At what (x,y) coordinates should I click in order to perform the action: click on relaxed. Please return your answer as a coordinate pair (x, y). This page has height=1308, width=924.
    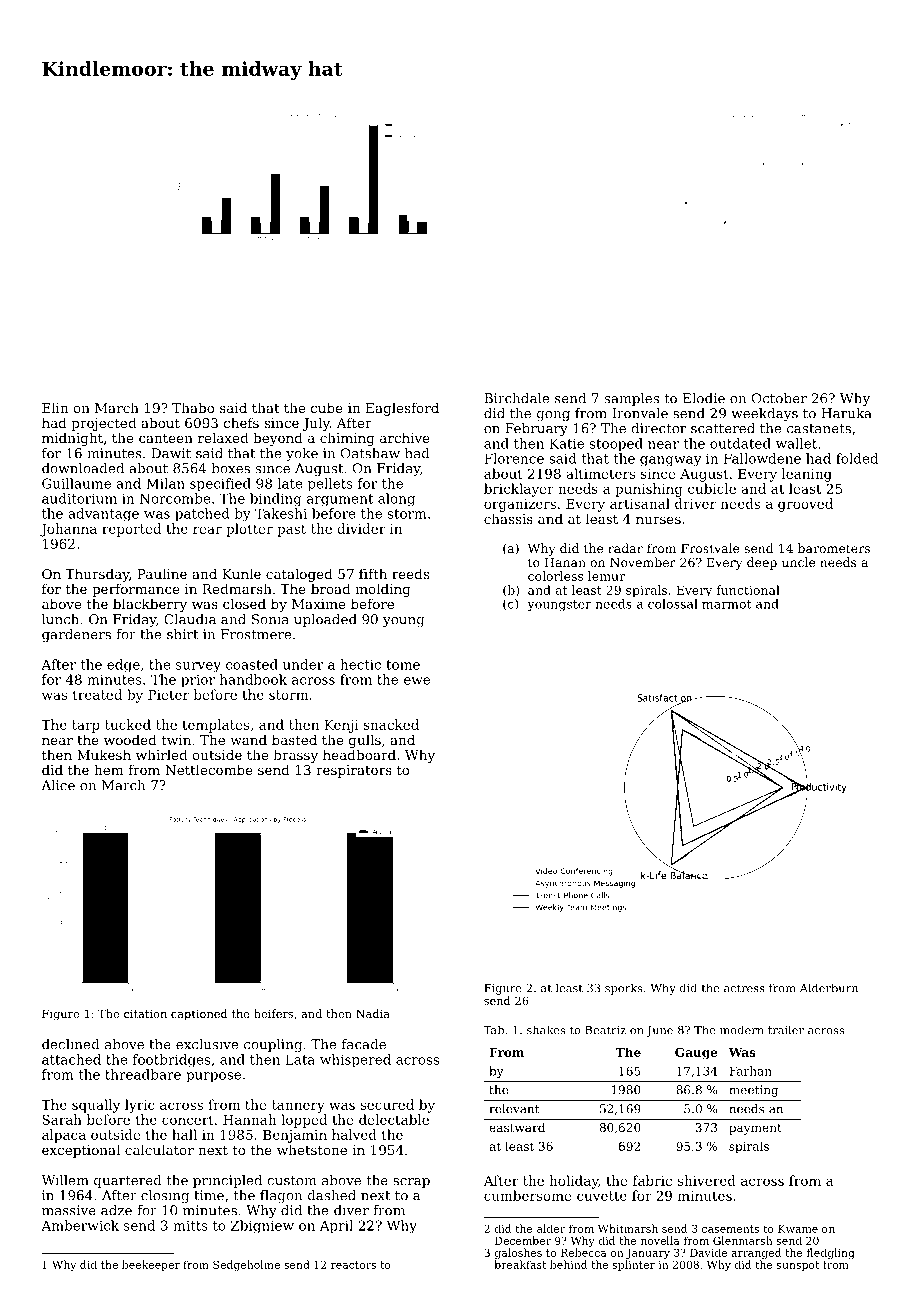
    Looking at the image, I should click on (223, 437).
